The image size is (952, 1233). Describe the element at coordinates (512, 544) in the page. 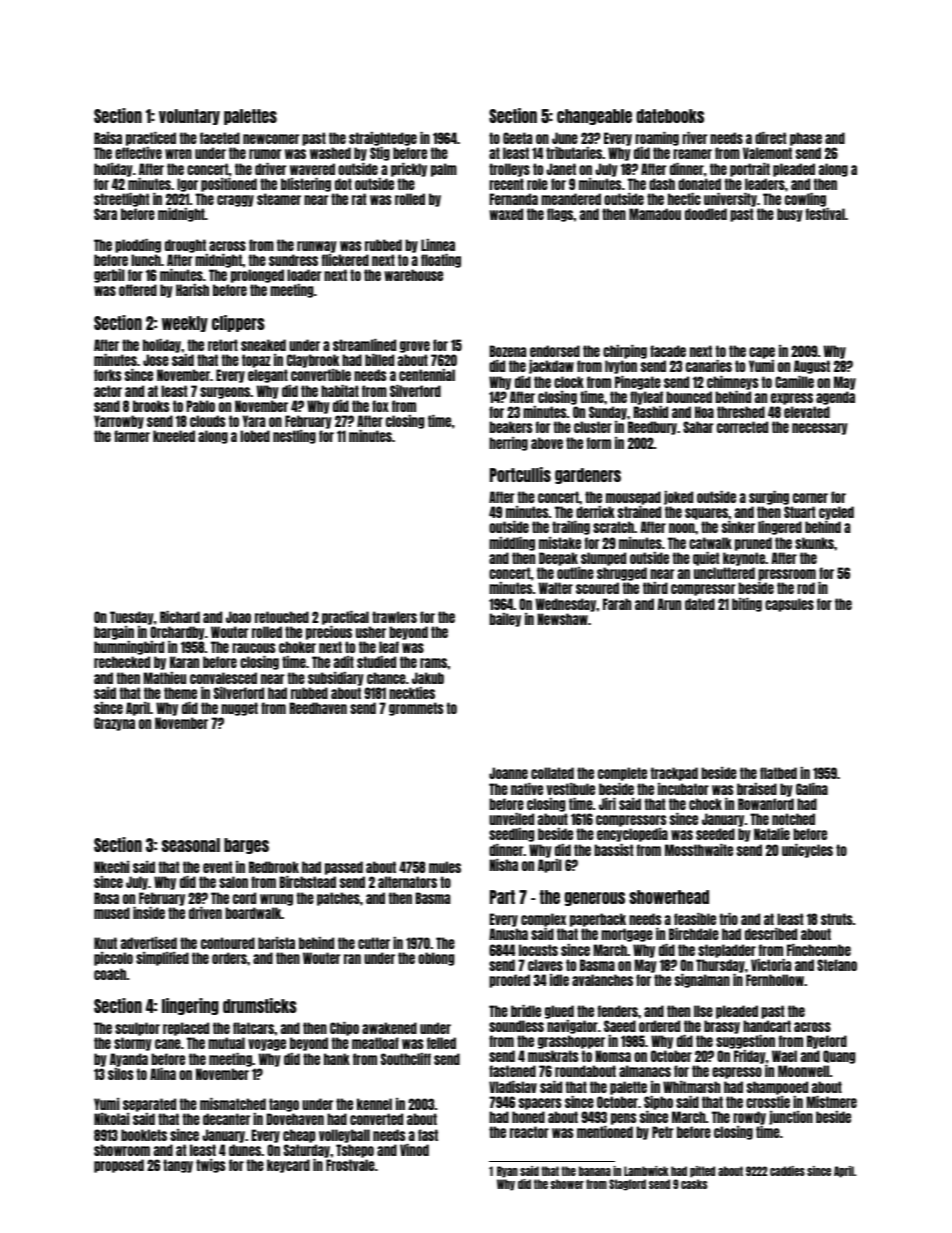

I see `middling` at that location.
